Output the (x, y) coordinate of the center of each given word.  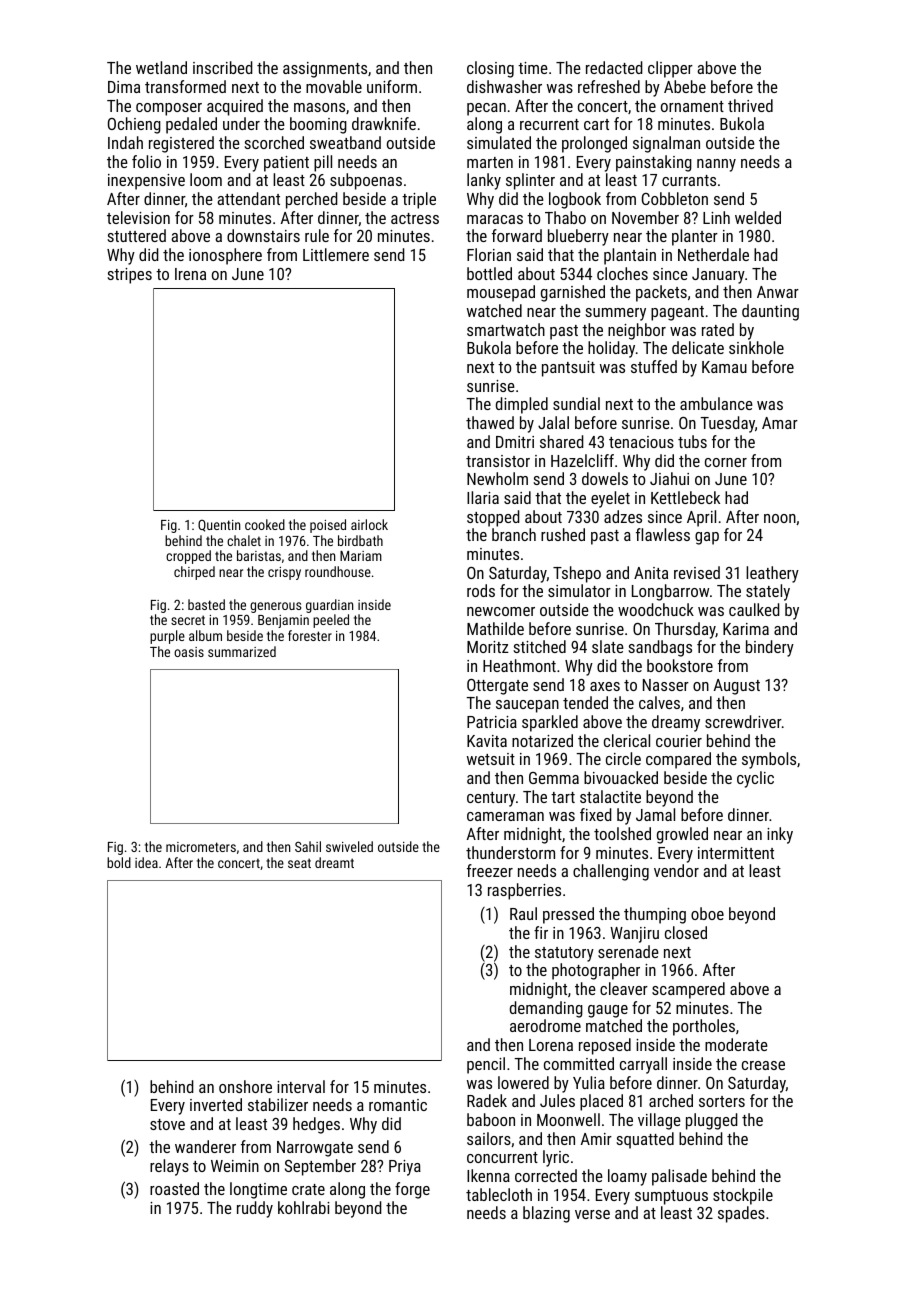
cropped (188, 557)
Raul (523, 913)
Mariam (361, 556)
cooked (265, 524)
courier (679, 741)
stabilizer (278, 1104)
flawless (663, 534)
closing (490, 69)
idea (146, 862)
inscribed (223, 67)
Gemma (554, 778)
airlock (369, 524)
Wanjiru (634, 935)
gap (707, 538)
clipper (670, 69)
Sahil (308, 846)
